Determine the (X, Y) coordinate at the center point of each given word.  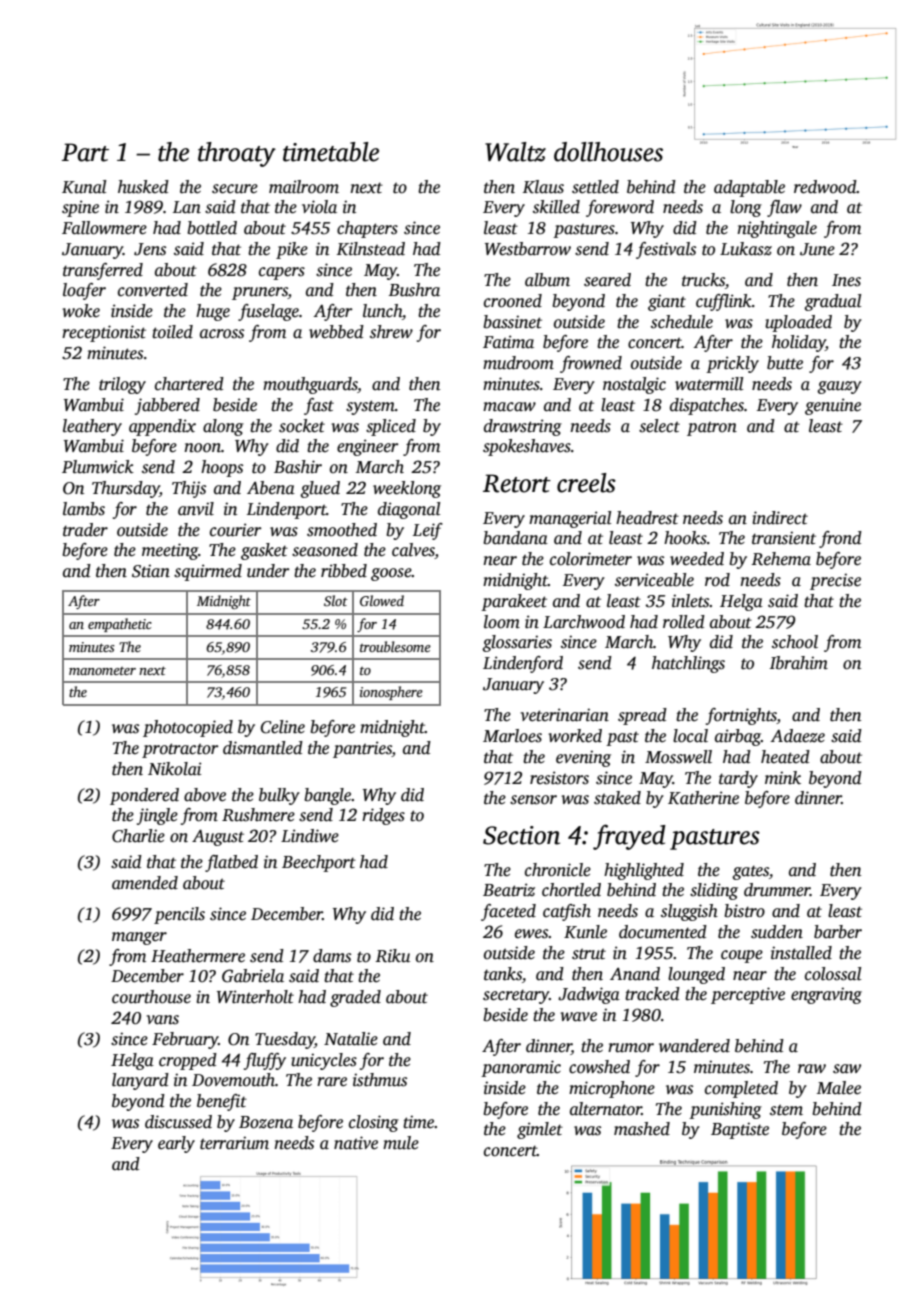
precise (835, 581)
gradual (832, 302)
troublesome (395, 646)
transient (784, 538)
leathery (92, 427)
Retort (517, 483)
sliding (714, 891)
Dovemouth (233, 1080)
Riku (392, 956)
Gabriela (253, 976)
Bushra (414, 290)
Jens (150, 249)
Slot (336, 600)
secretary (516, 996)
